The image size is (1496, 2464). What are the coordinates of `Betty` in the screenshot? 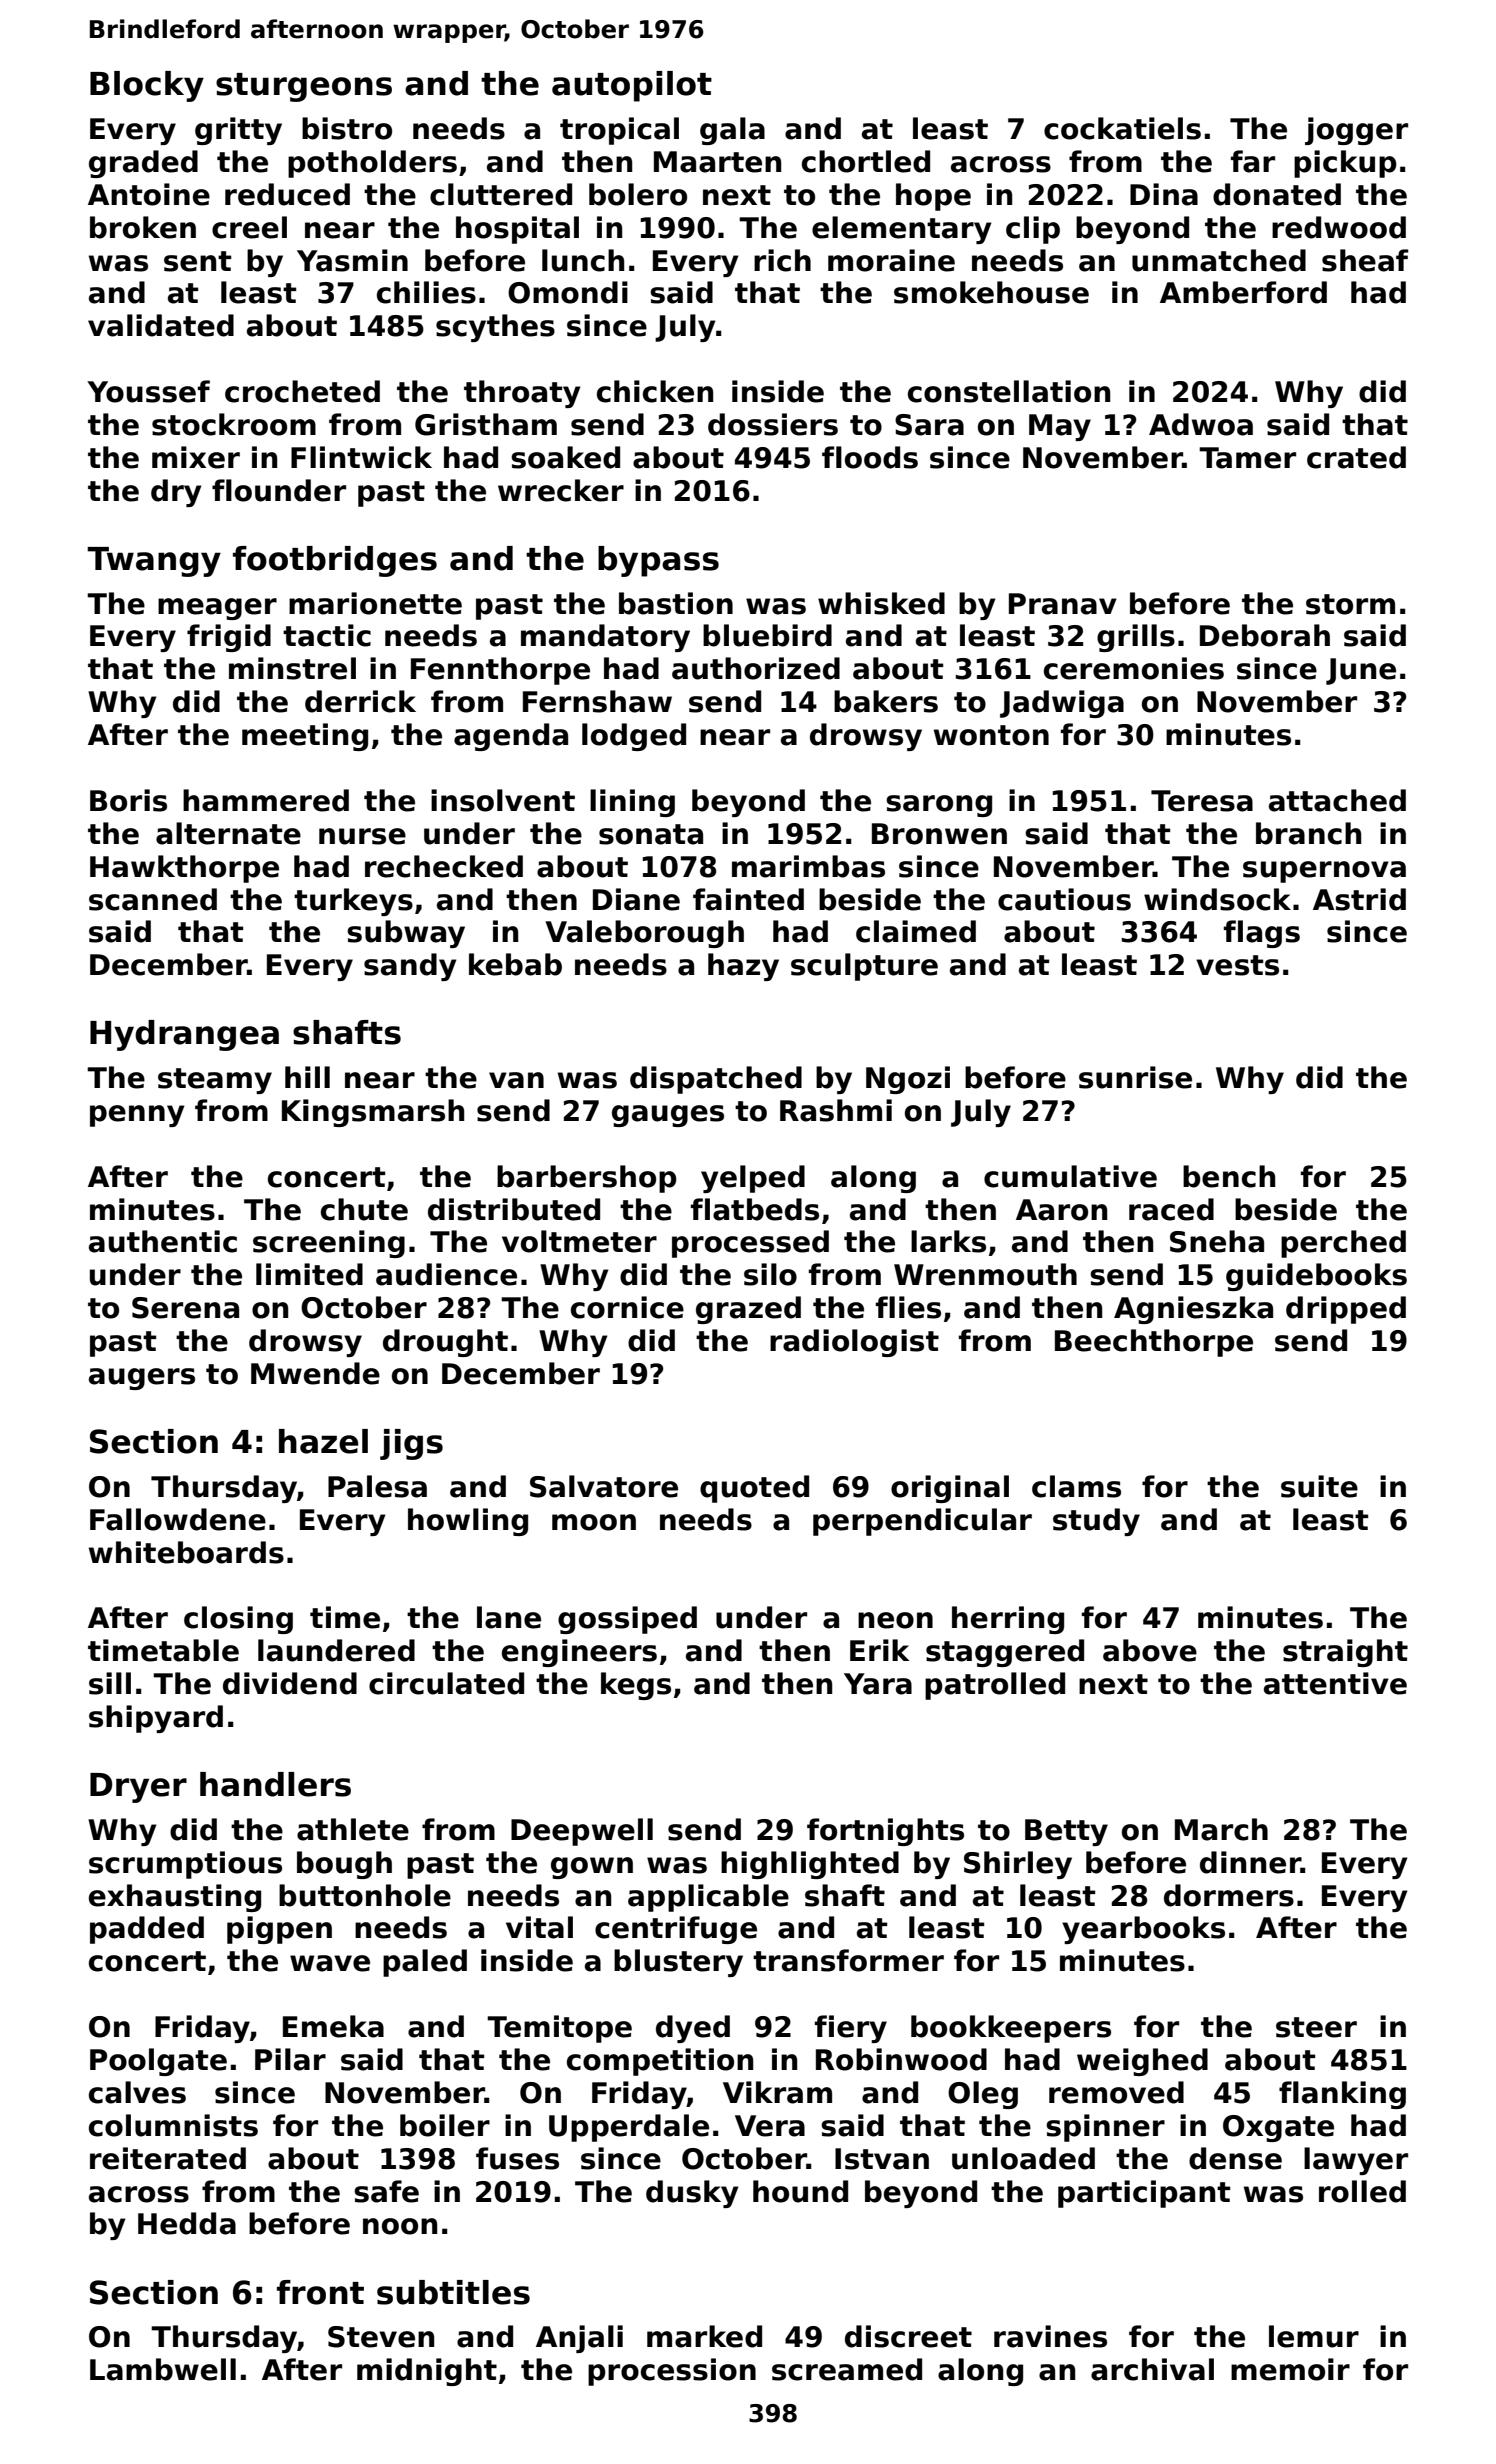 It's located at (1066, 1832).
